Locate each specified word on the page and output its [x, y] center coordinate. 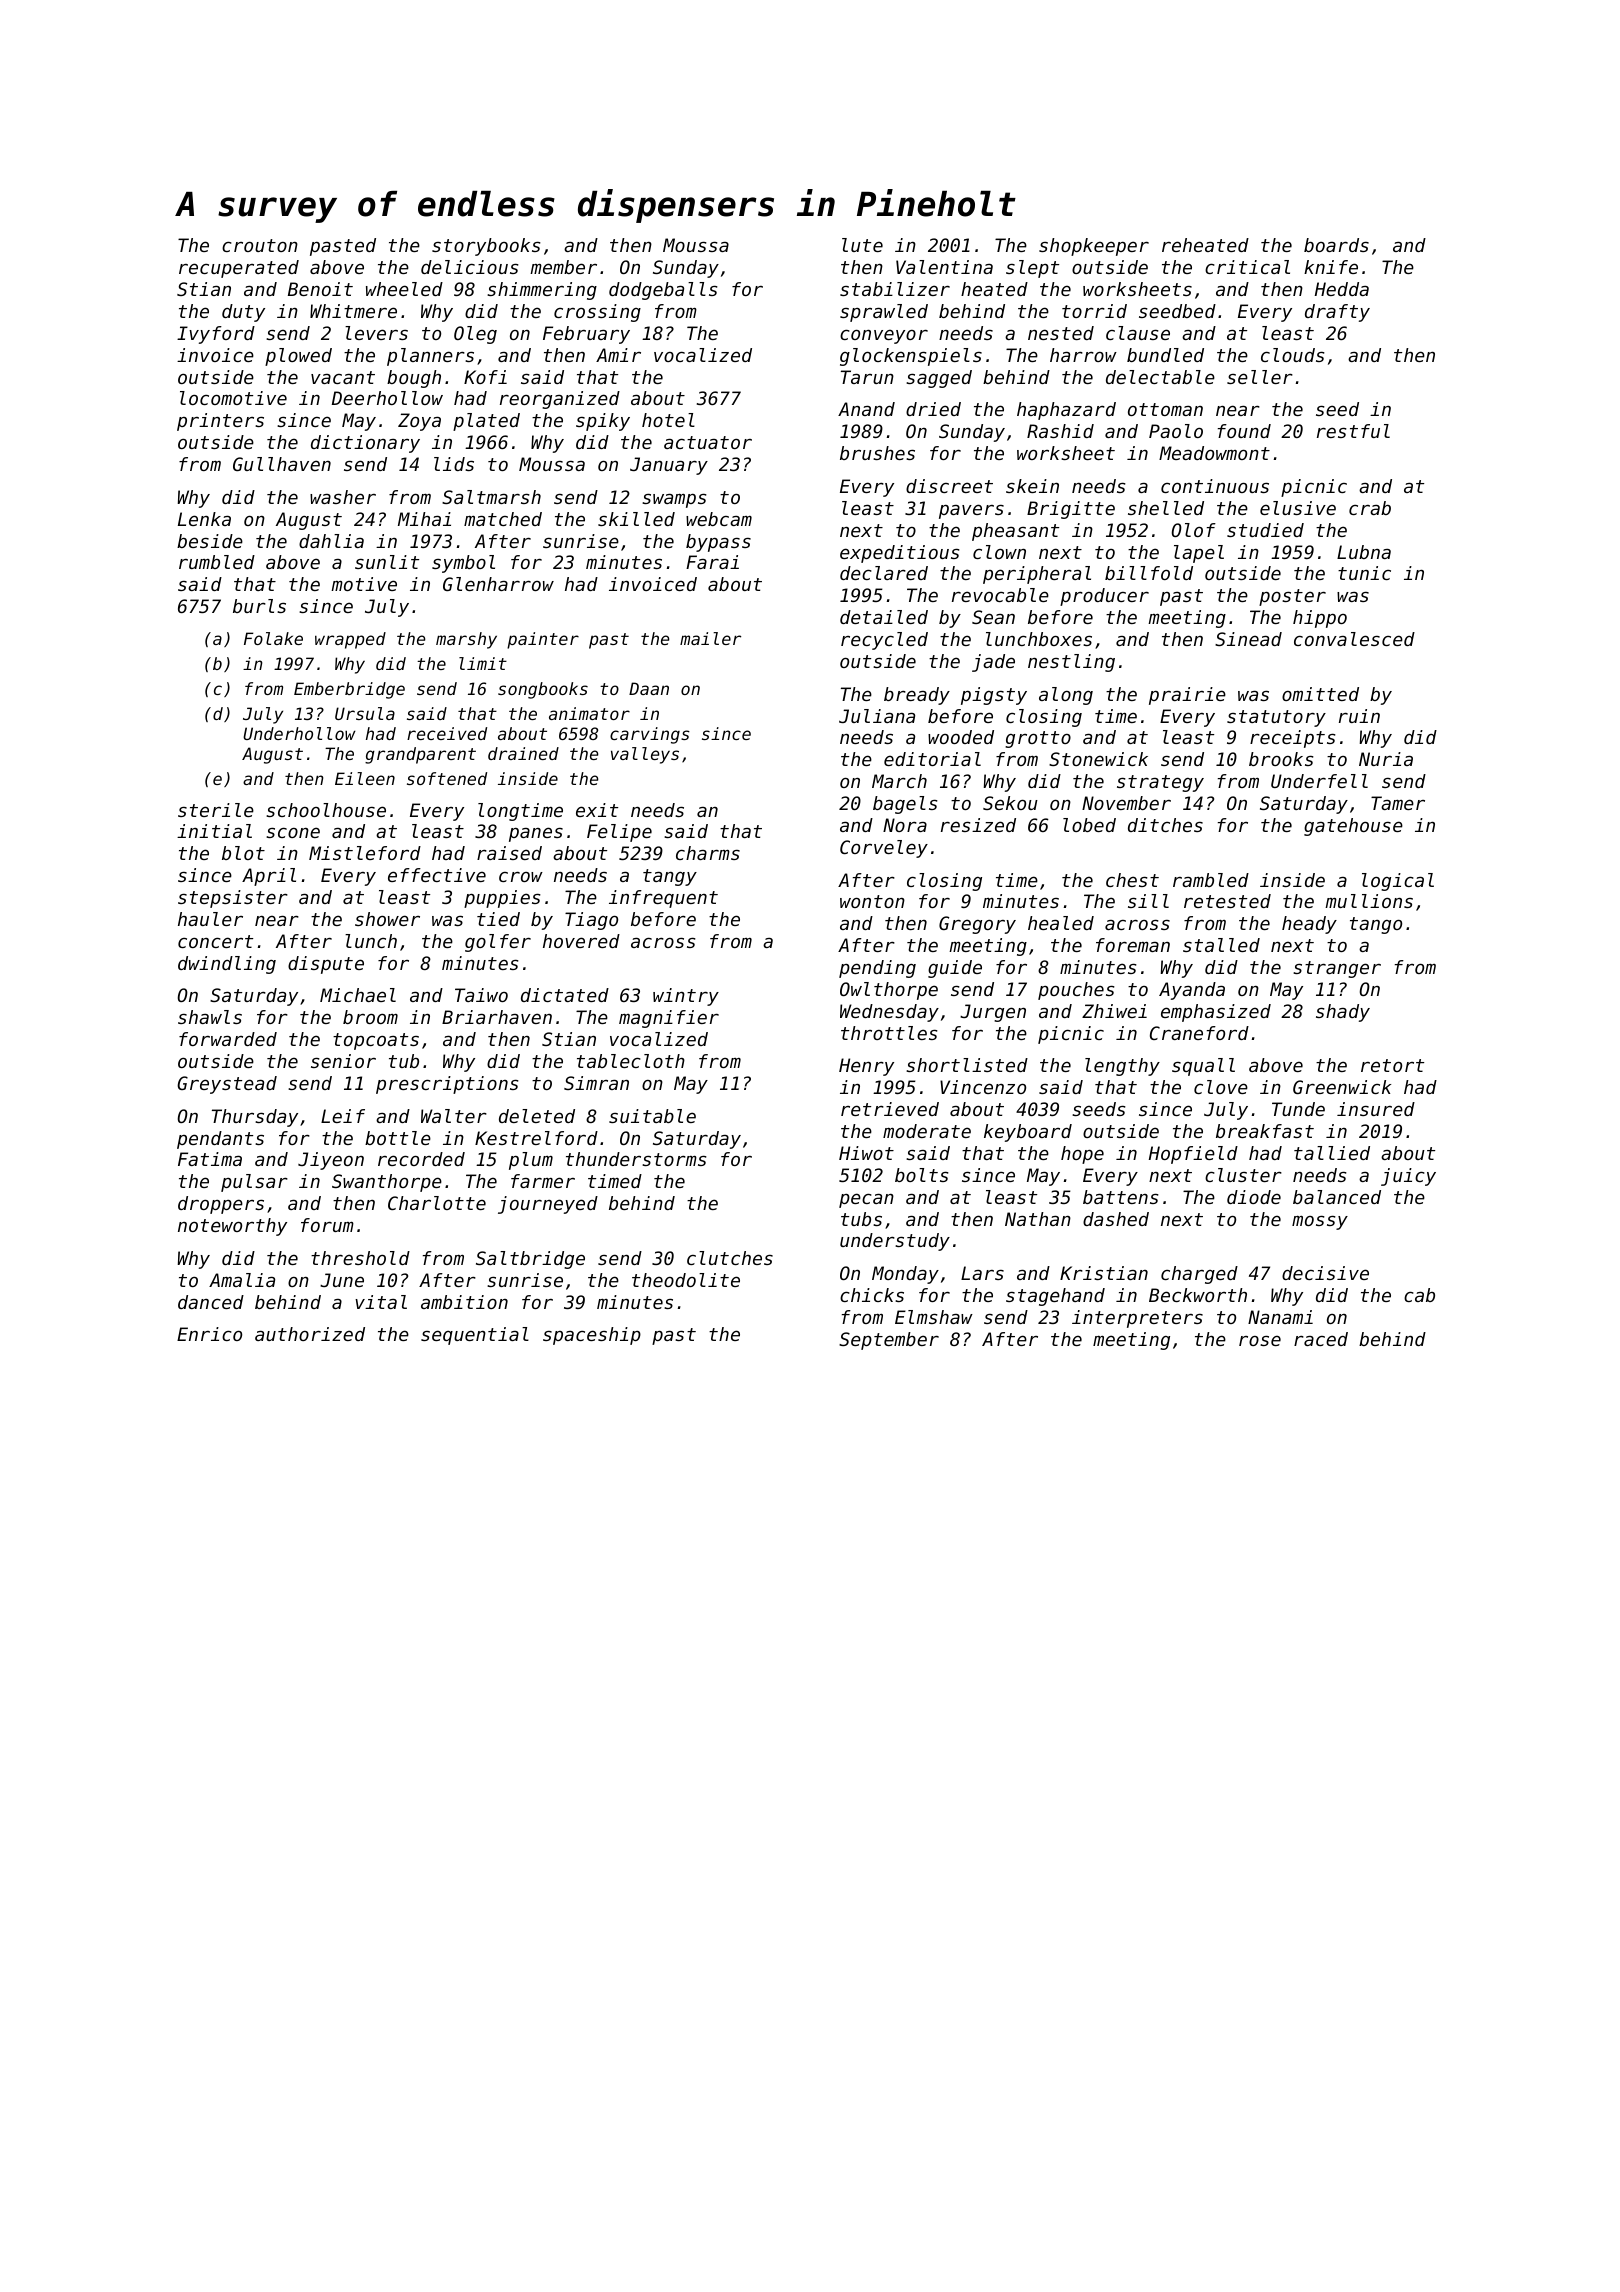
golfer [498, 943]
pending [877, 969]
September [889, 1341]
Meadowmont [1214, 453]
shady [1343, 1013]
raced [1321, 1339]
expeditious [900, 554]
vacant [343, 377]
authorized [310, 1334]
